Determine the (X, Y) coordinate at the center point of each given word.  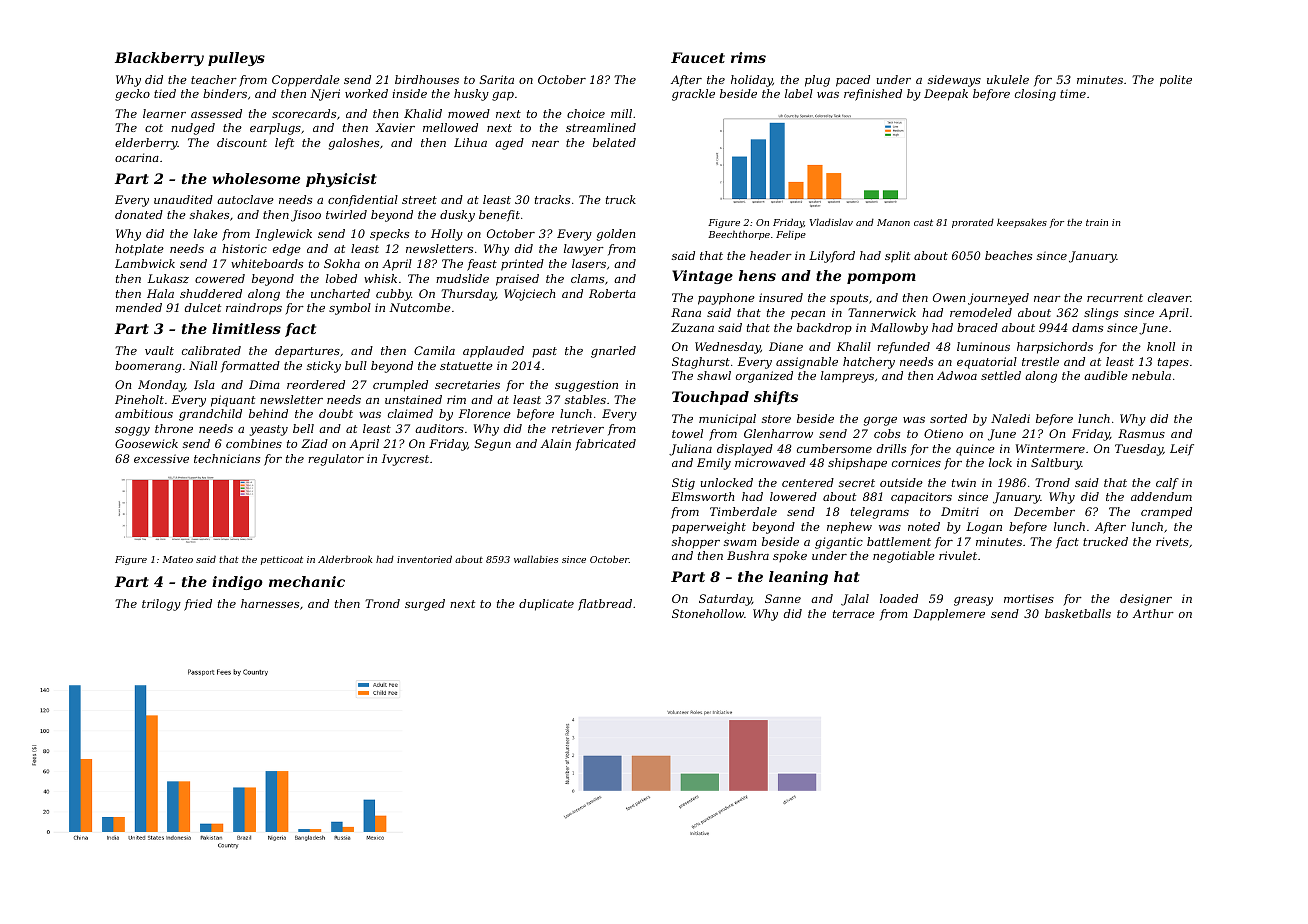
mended (139, 307)
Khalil (854, 346)
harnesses (270, 603)
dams (1087, 327)
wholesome (256, 178)
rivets (1172, 541)
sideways (954, 81)
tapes (1173, 363)
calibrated (211, 350)
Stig (683, 484)
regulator (336, 460)
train (1097, 222)
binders (225, 93)
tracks (552, 199)
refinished (873, 95)
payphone (726, 299)
